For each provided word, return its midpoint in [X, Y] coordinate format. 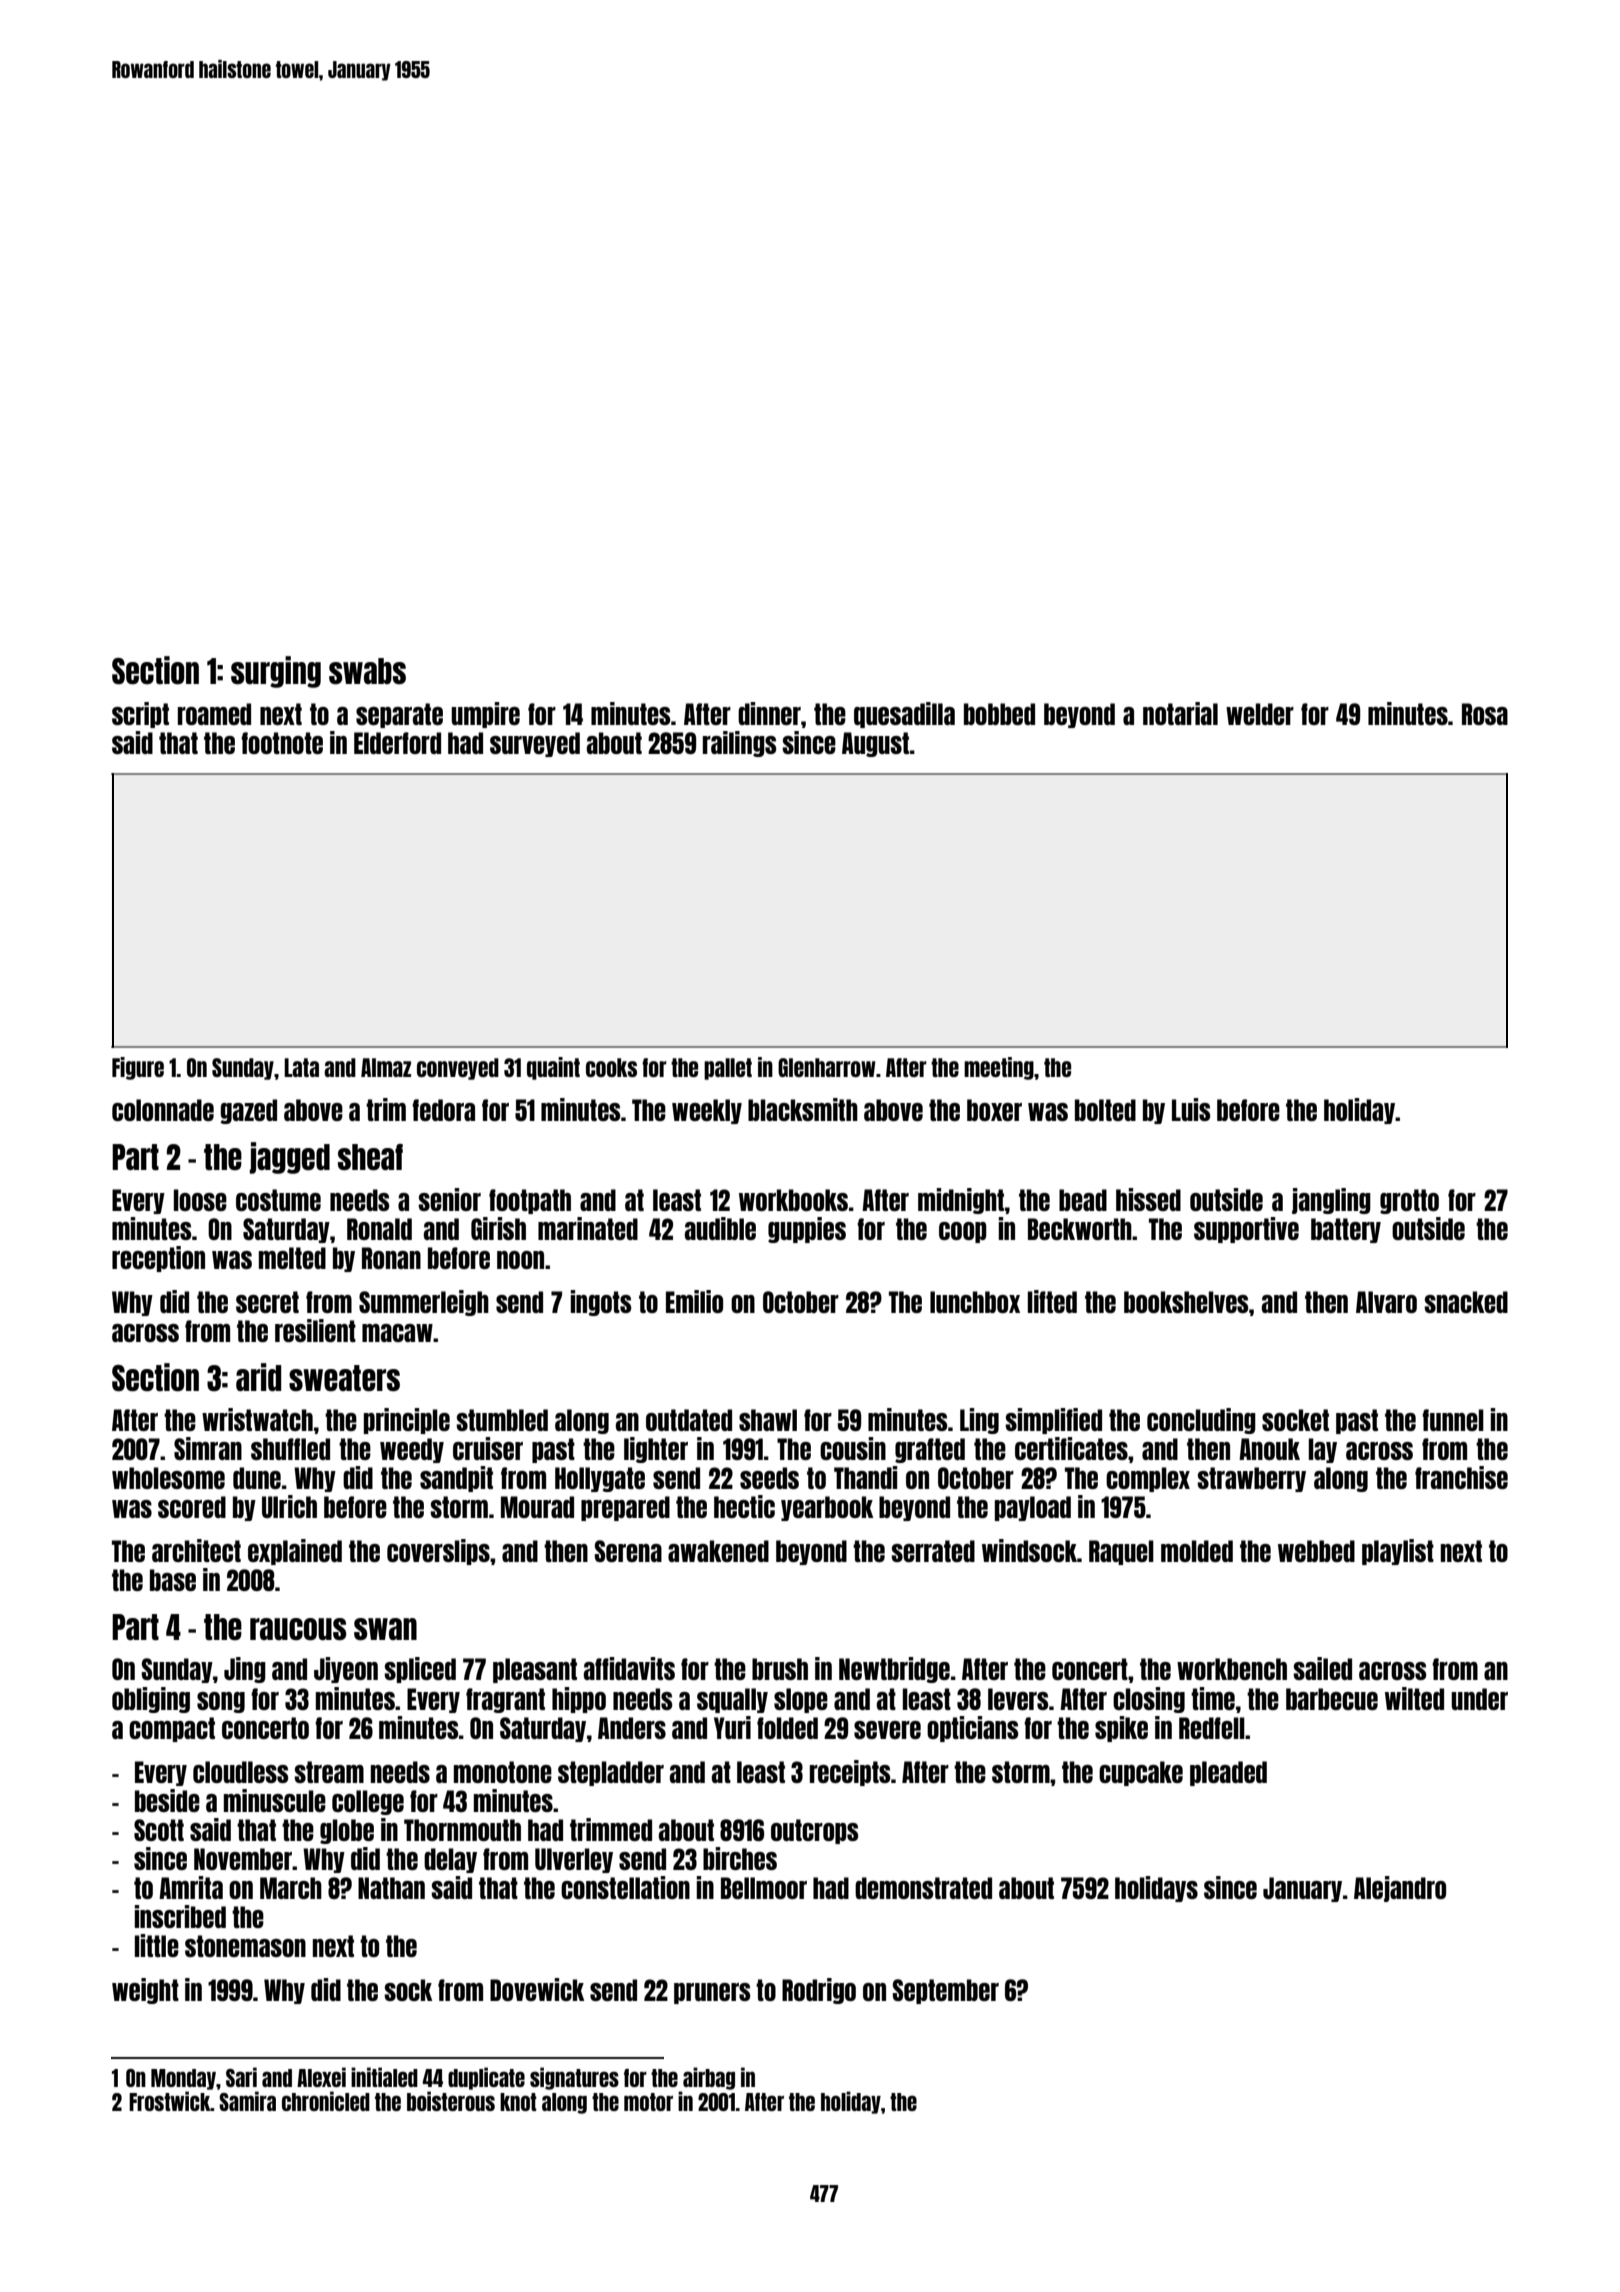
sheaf [370, 1157]
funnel [1453, 1420]
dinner [769, 713]
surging [276, 672]
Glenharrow [827, 1067]
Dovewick [537, 1989]
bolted [1105, 1110]
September [945, 1991]
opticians [972, 1729]
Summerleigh [424, 1303]
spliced [420, 1670]
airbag [709, 2078]
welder [1260, 714]
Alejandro [1400, 1889]
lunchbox [975, 1302]
